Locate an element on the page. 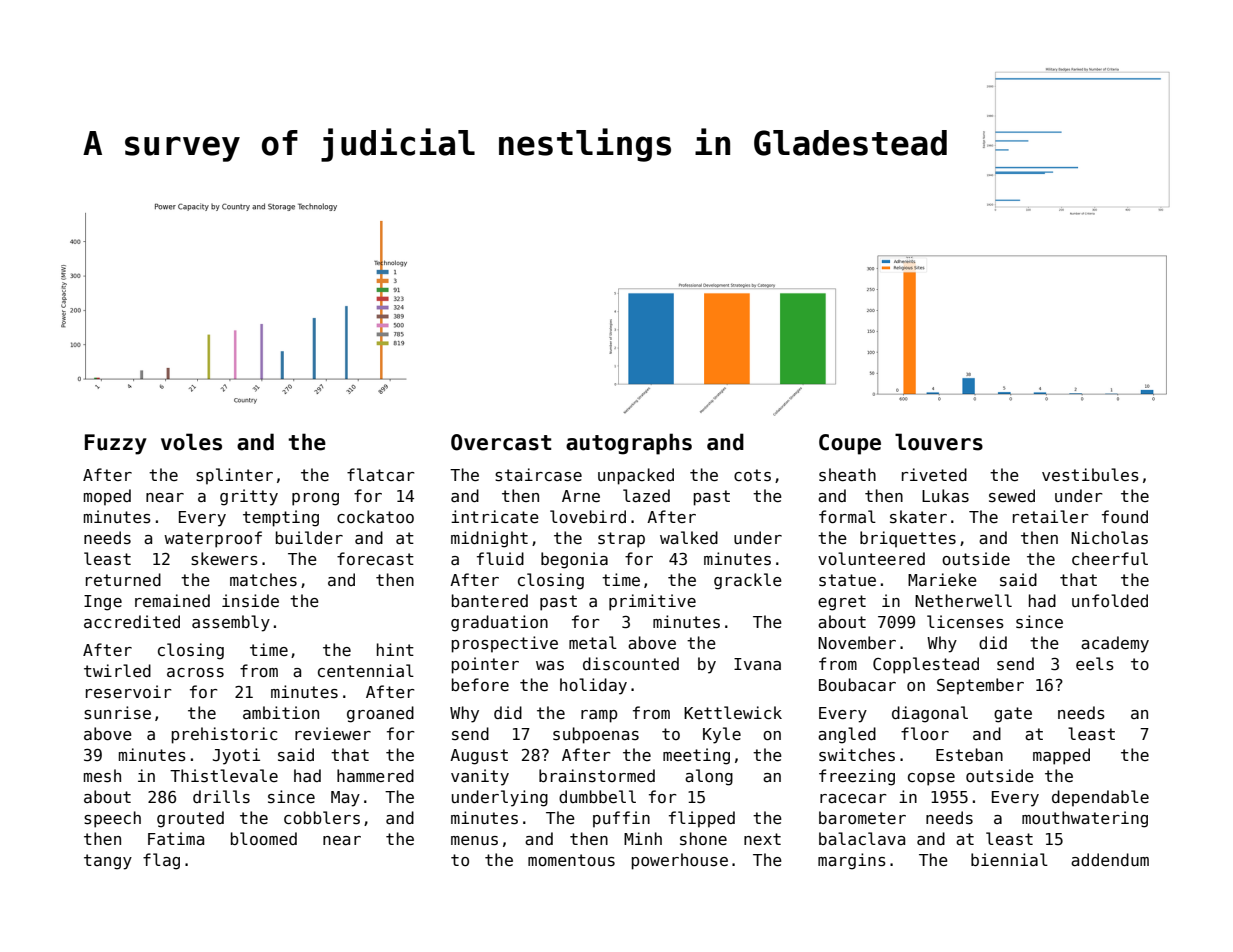 Image resolution: width=1233 pixels, height=952 pixels. briquettes is located at coordinates (908, 539).
